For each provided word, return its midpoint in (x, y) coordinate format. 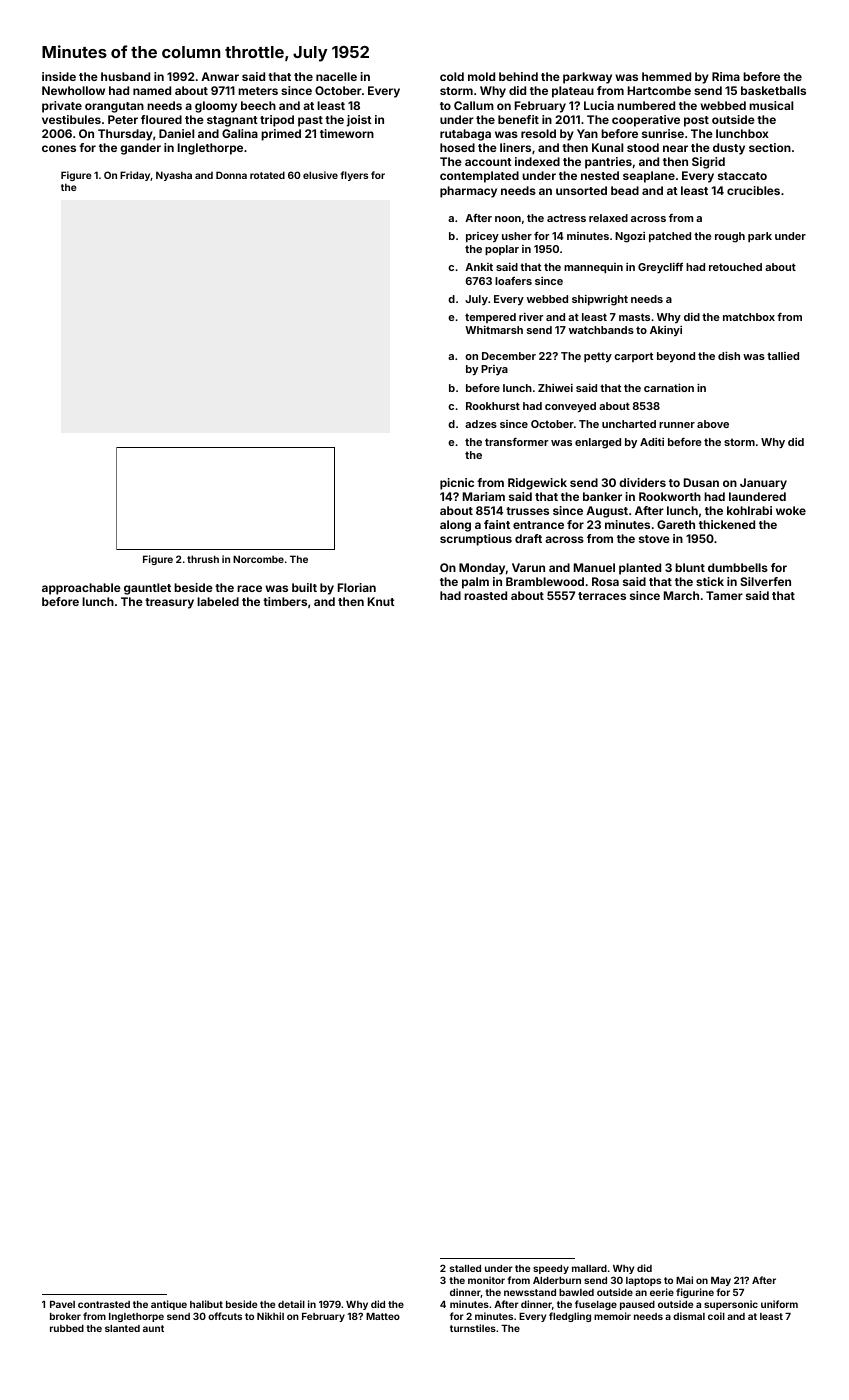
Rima (726, 76)
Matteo (383, 1316)
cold (452, 76)
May (721, 1281)
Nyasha (174, 176)
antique (169, 1305)
